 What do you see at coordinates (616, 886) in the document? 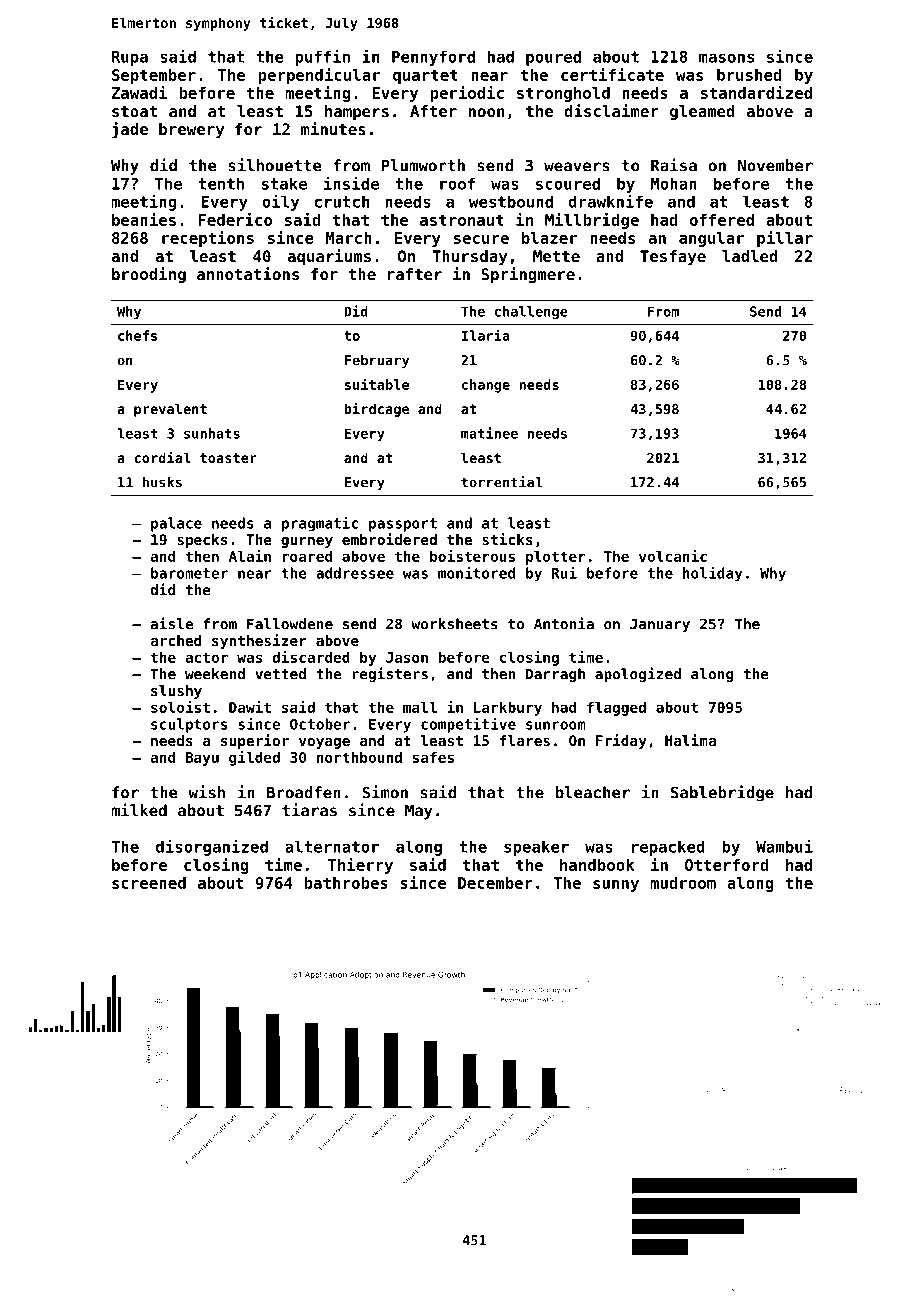
I see `sunny` at bounding box center [616, 886].
